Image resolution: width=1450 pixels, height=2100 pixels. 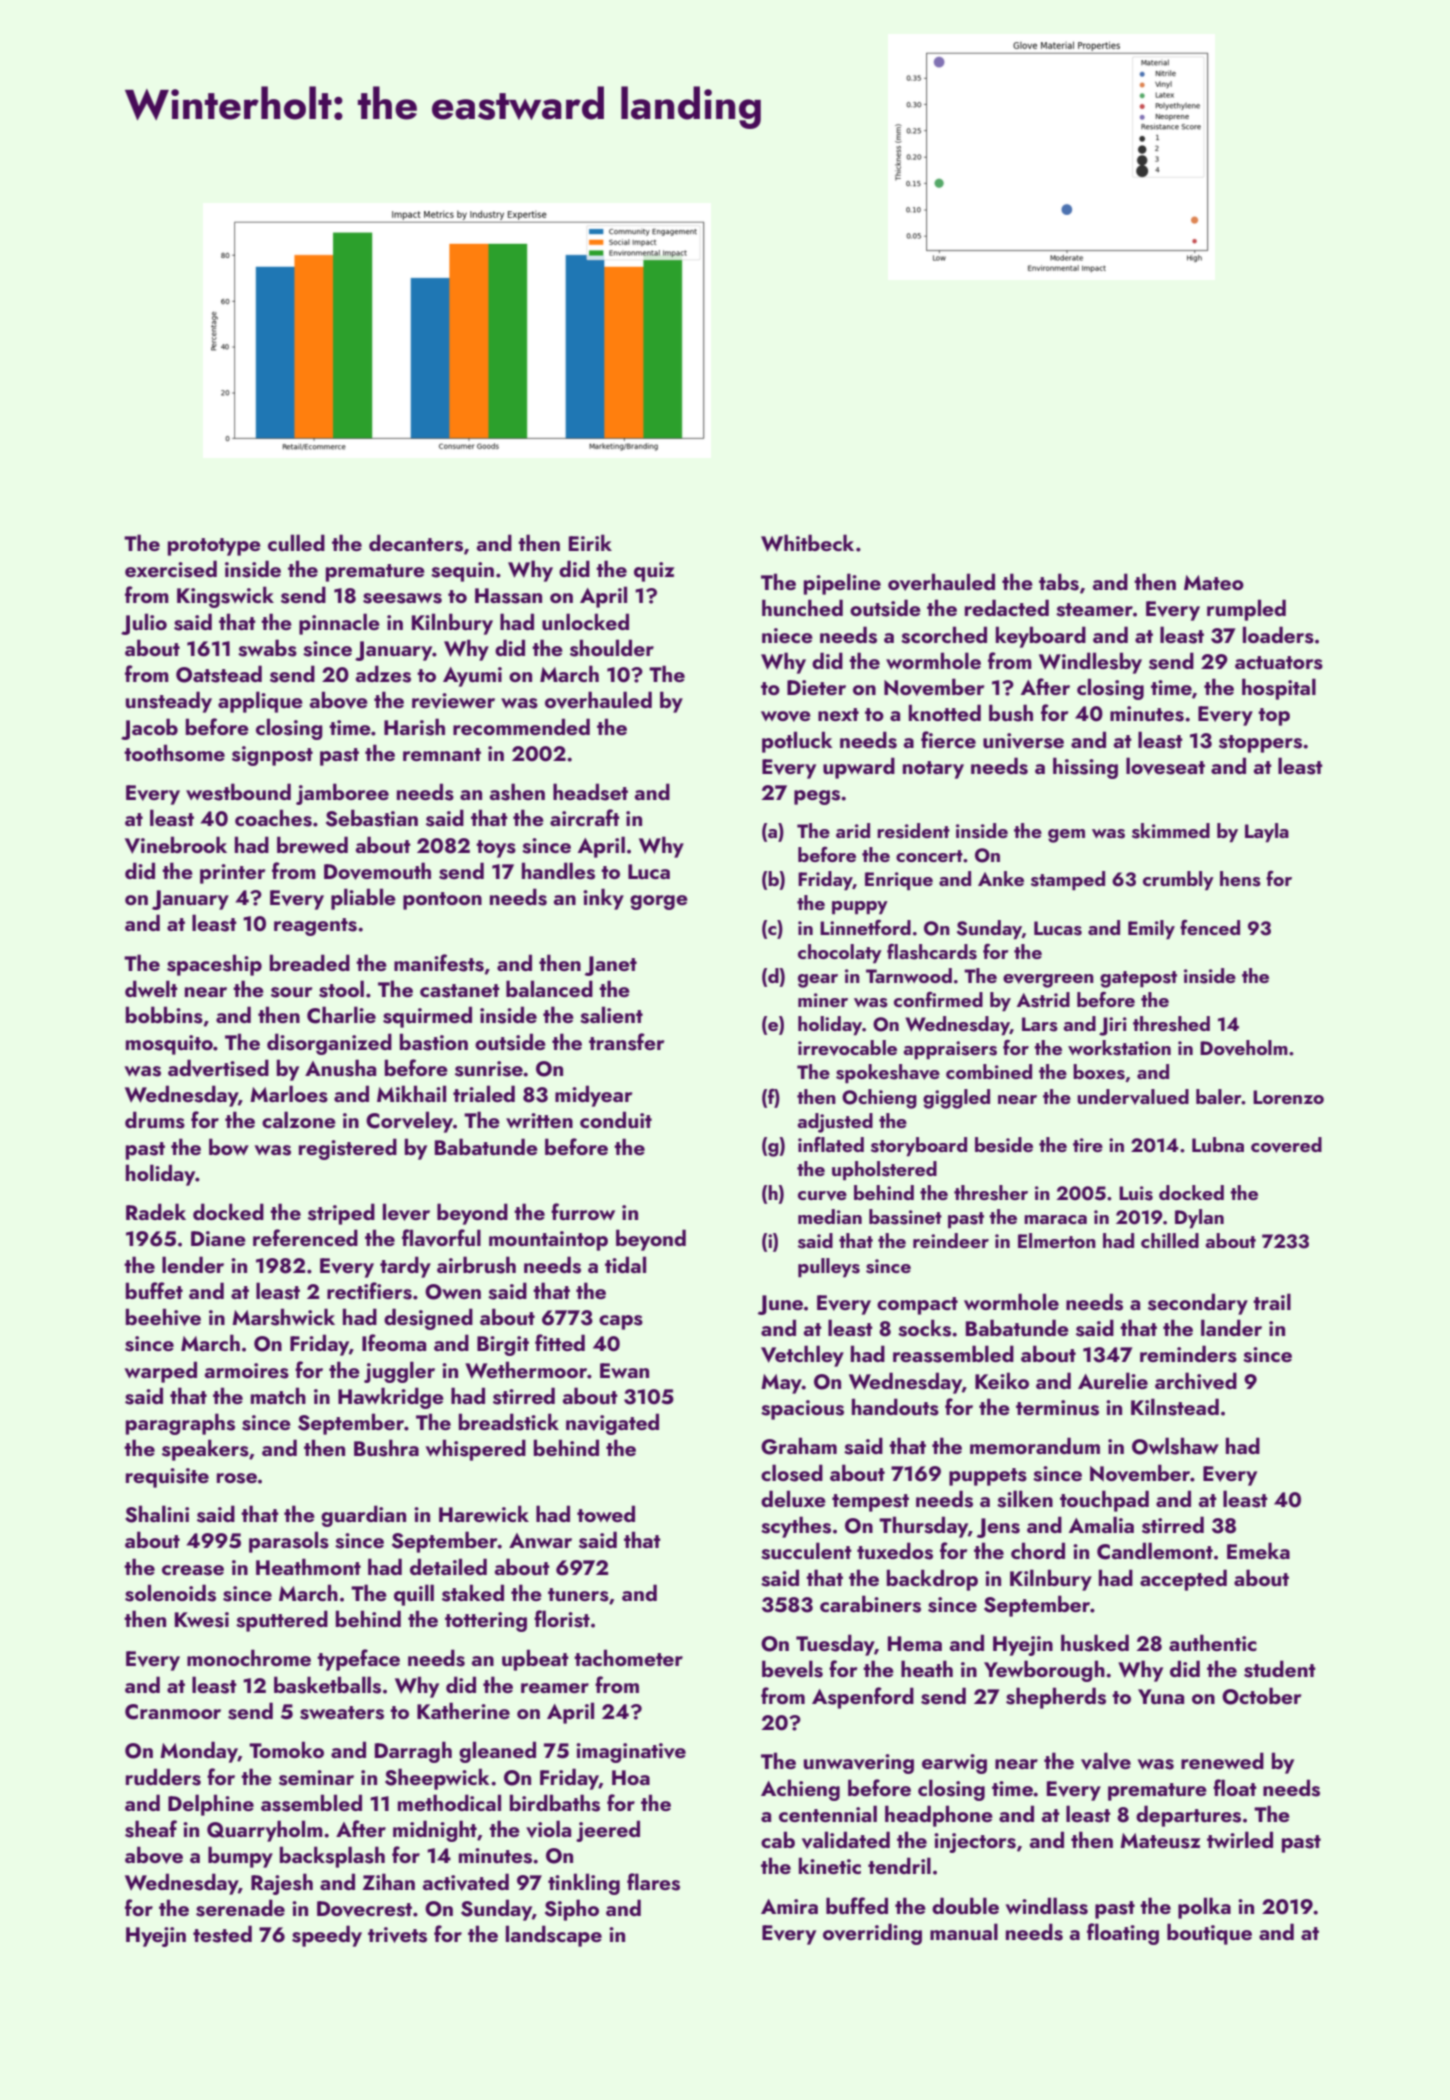 I want to click on pegs, so click(x=817, y=797).
